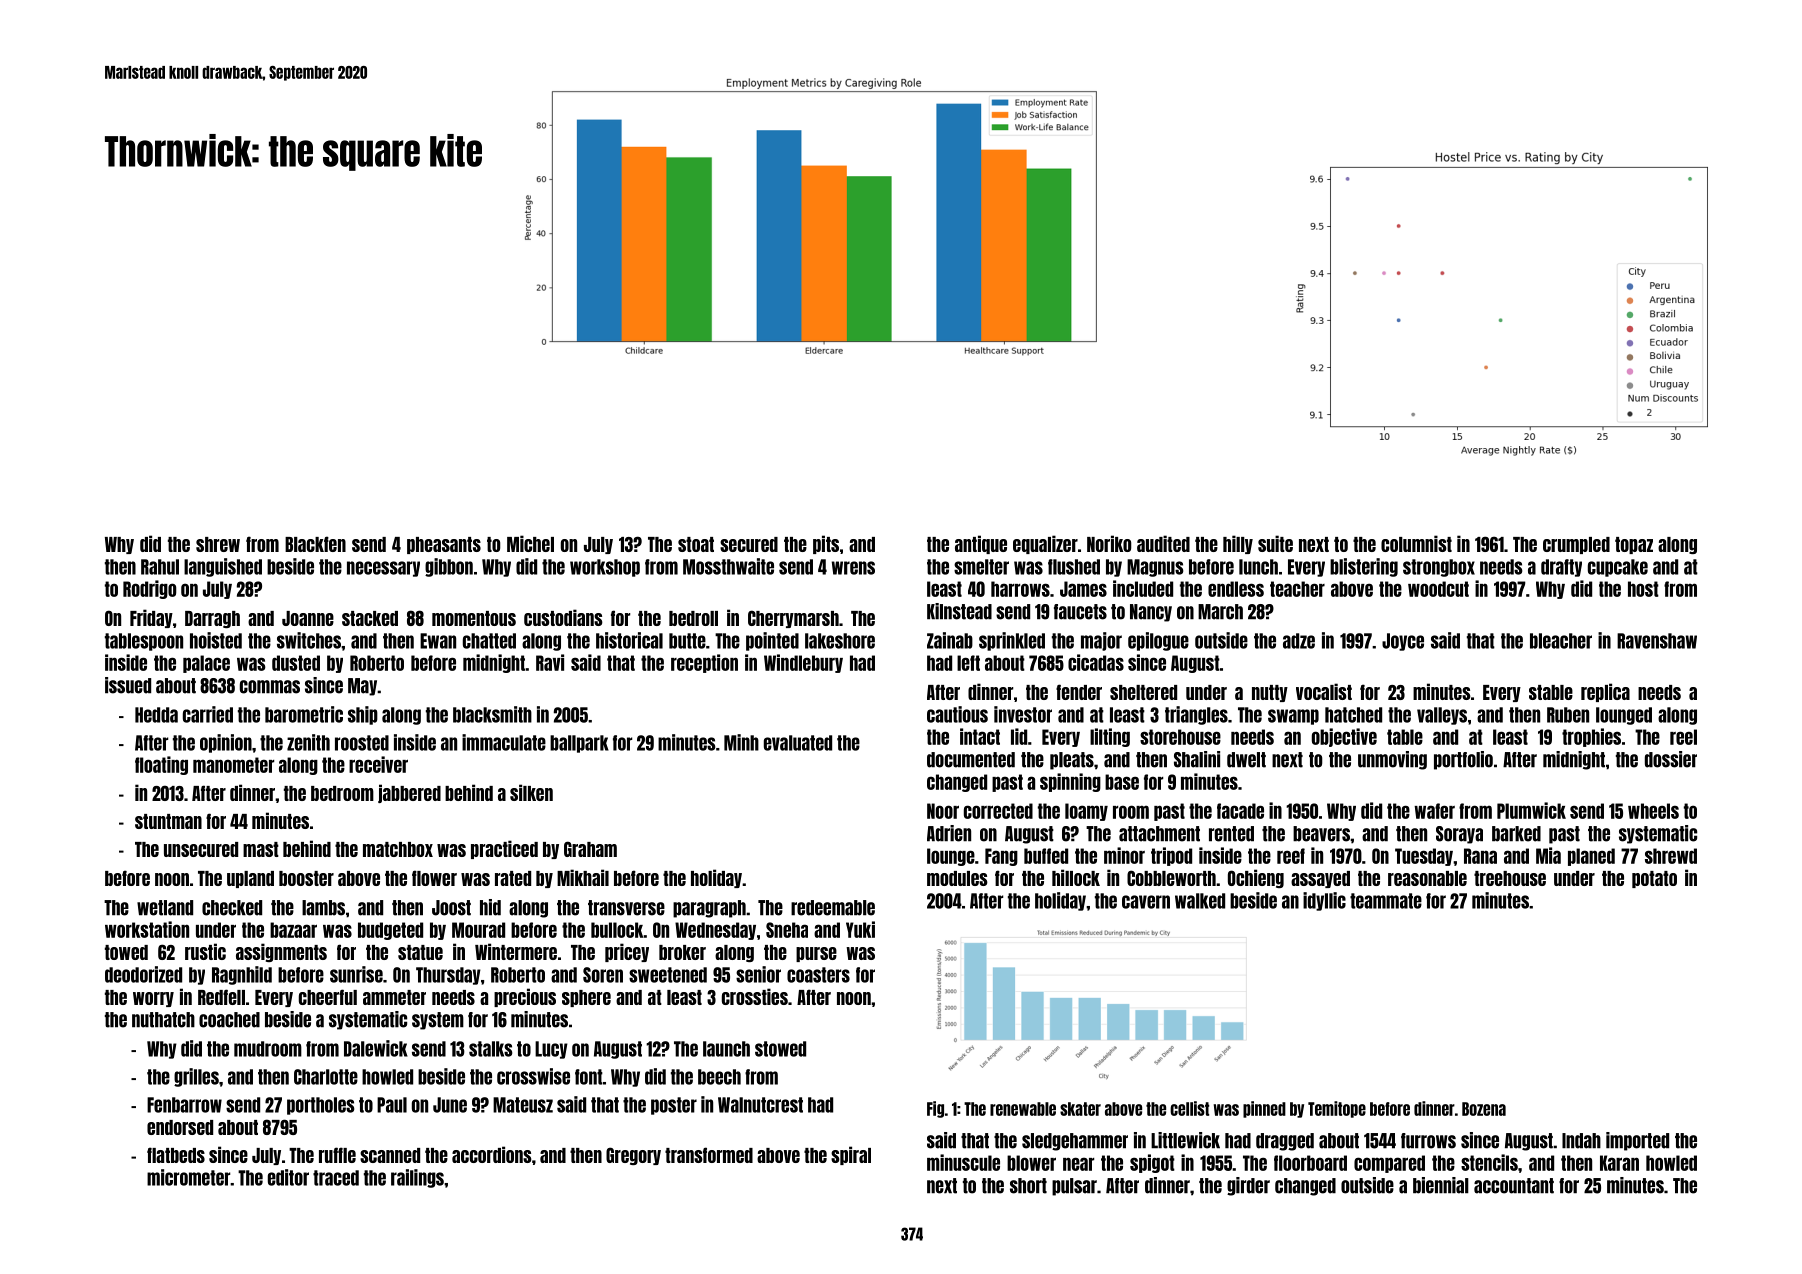  What do you see at coordinates (1109, 543) in the image?
I see `Noriko` at bounding box center [1109, 543].
